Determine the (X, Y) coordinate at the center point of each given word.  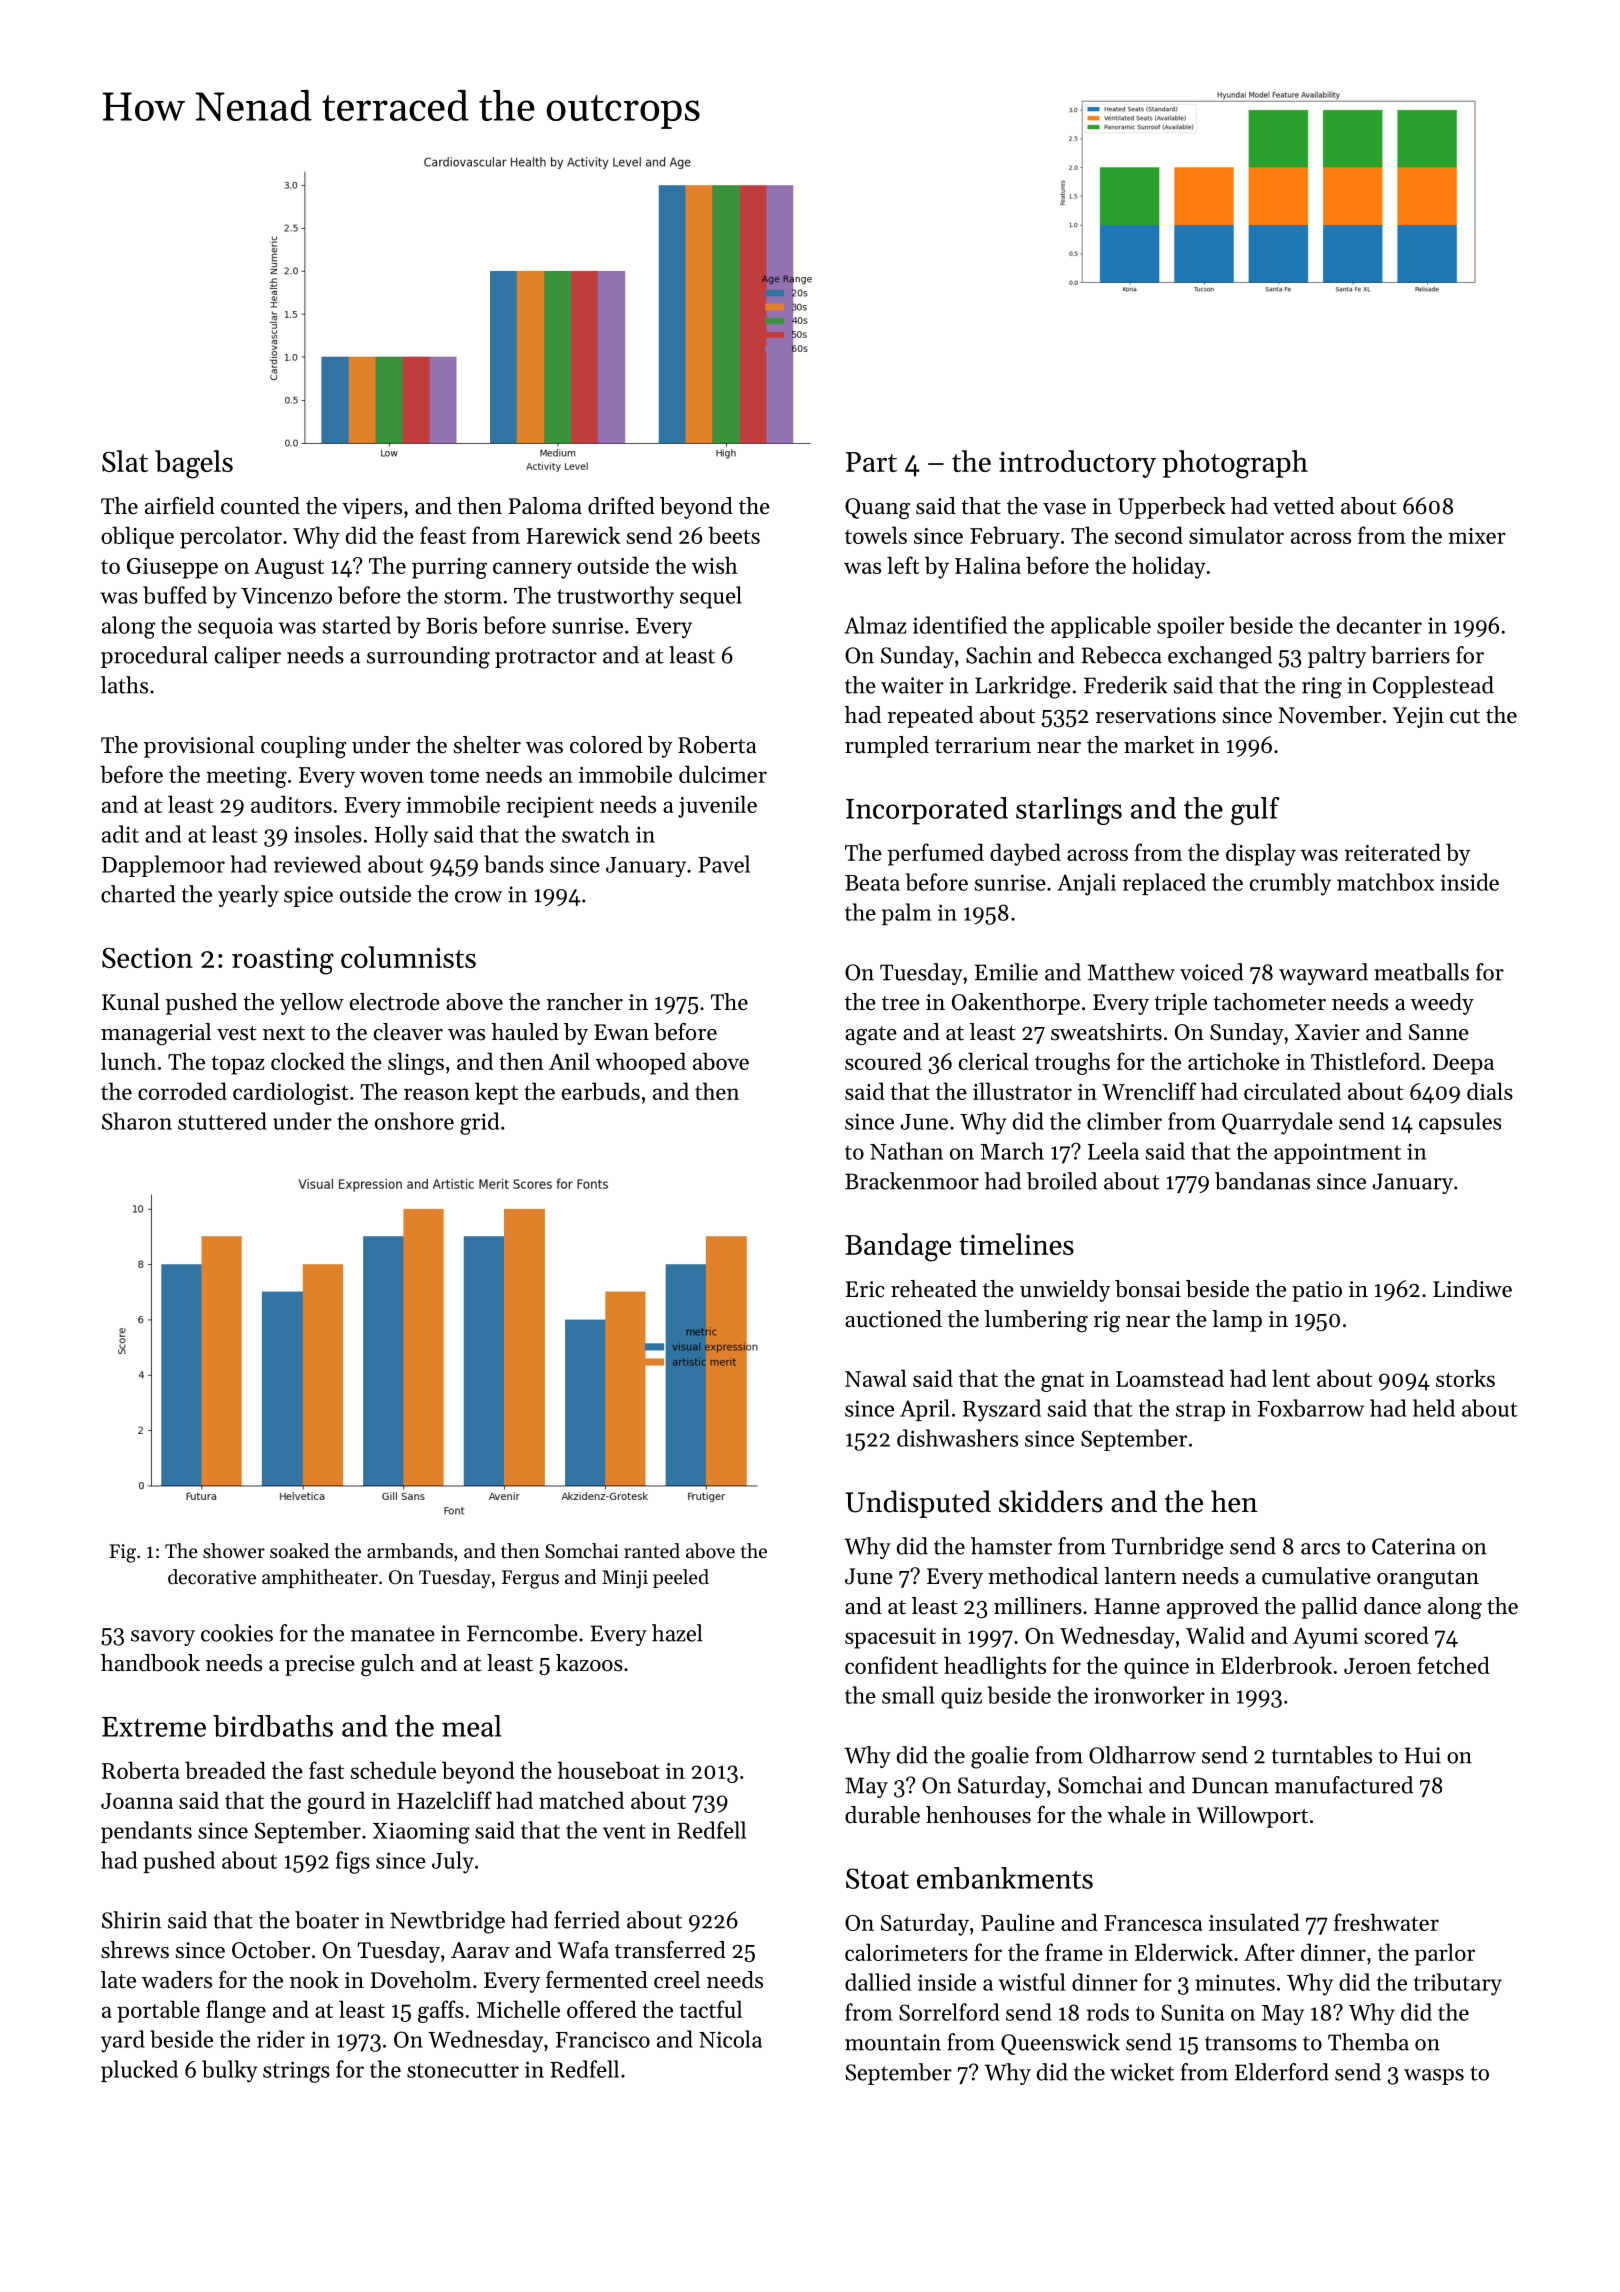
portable (158, 2011)
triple (1180, 1004)
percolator (231, 537)
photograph (1235, 464)
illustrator (1022, 1091)
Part (871, 462)
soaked (299, 1551)
